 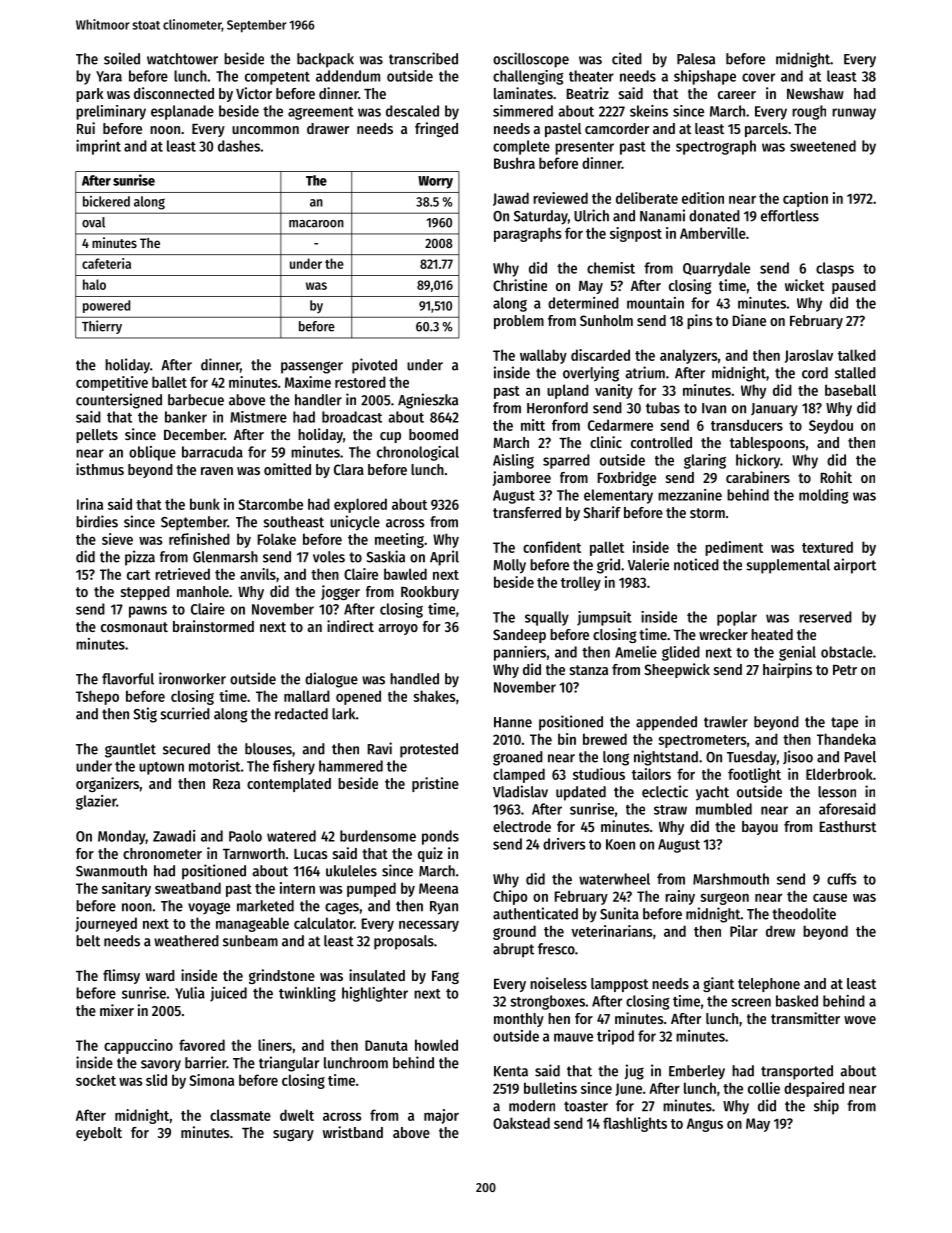 I want to click on dashes, so click(x=239, y=146).
